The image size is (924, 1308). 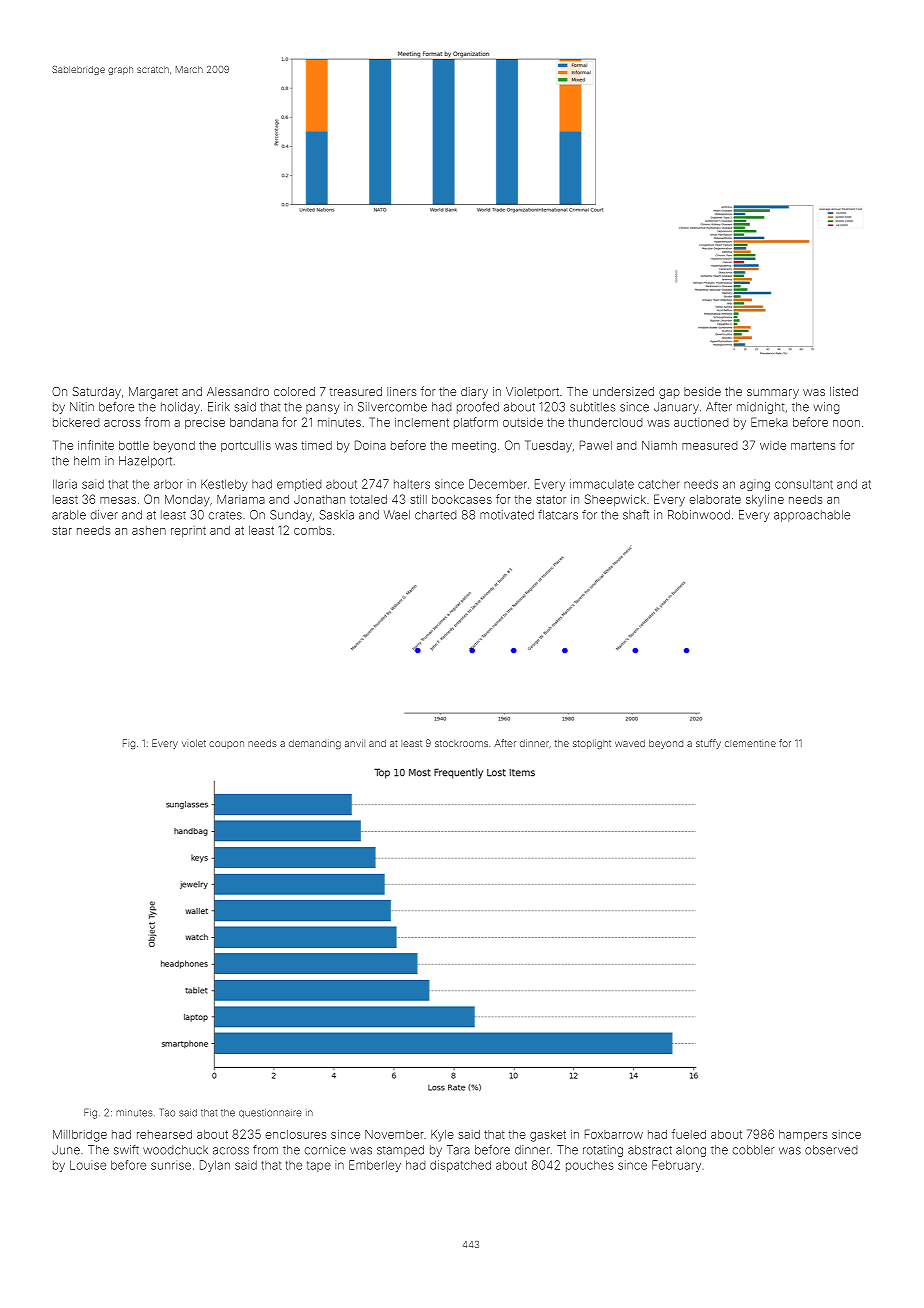 What do you see at coordinates (88, 1165) in the page?
I see `Louise` at bounding box center [88, 1165].
